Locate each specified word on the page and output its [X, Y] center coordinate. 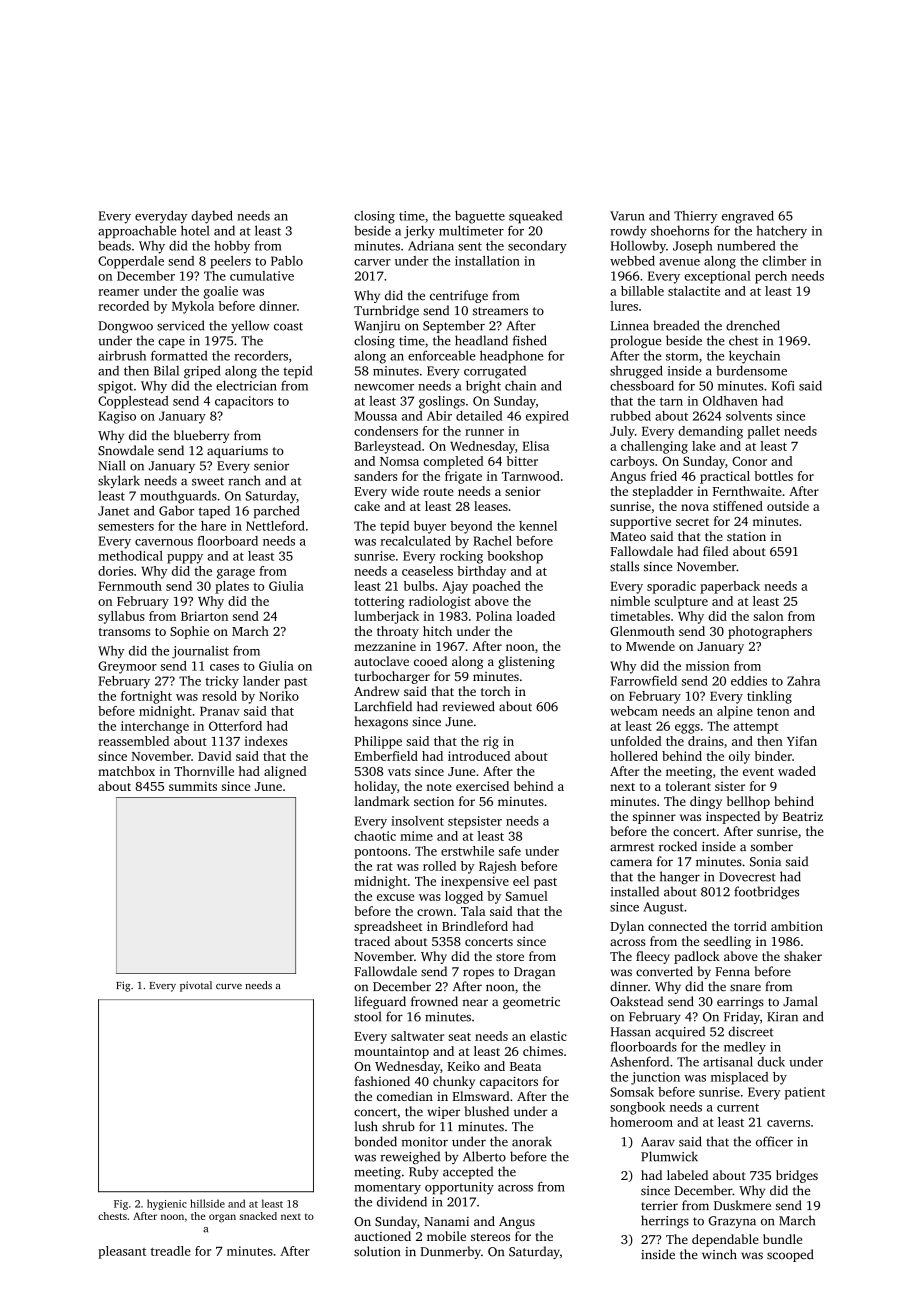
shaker [803, 956]
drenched [753, 325]
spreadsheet [388, 927]
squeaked [535, 217]
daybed [212, 217]
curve [229, 986]
